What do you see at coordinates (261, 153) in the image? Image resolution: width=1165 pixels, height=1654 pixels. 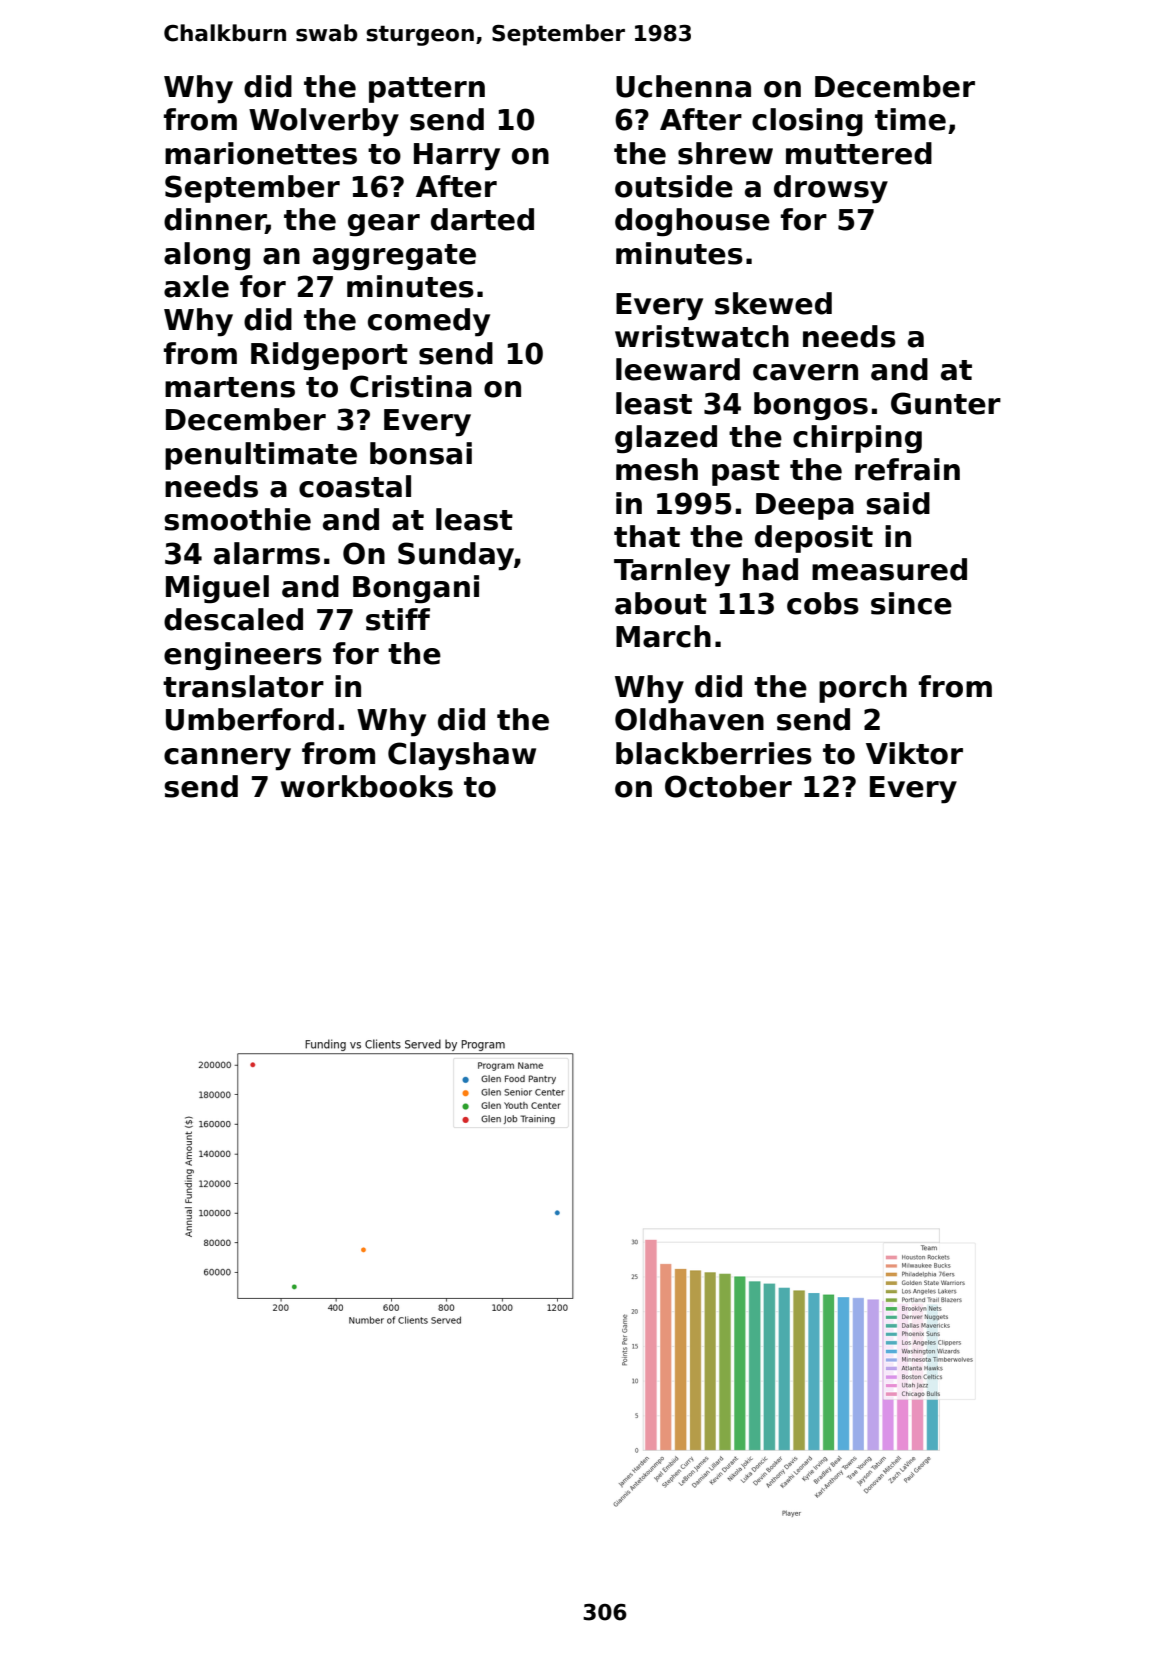 I see `marionettes` at bounding box center [261, 153].
